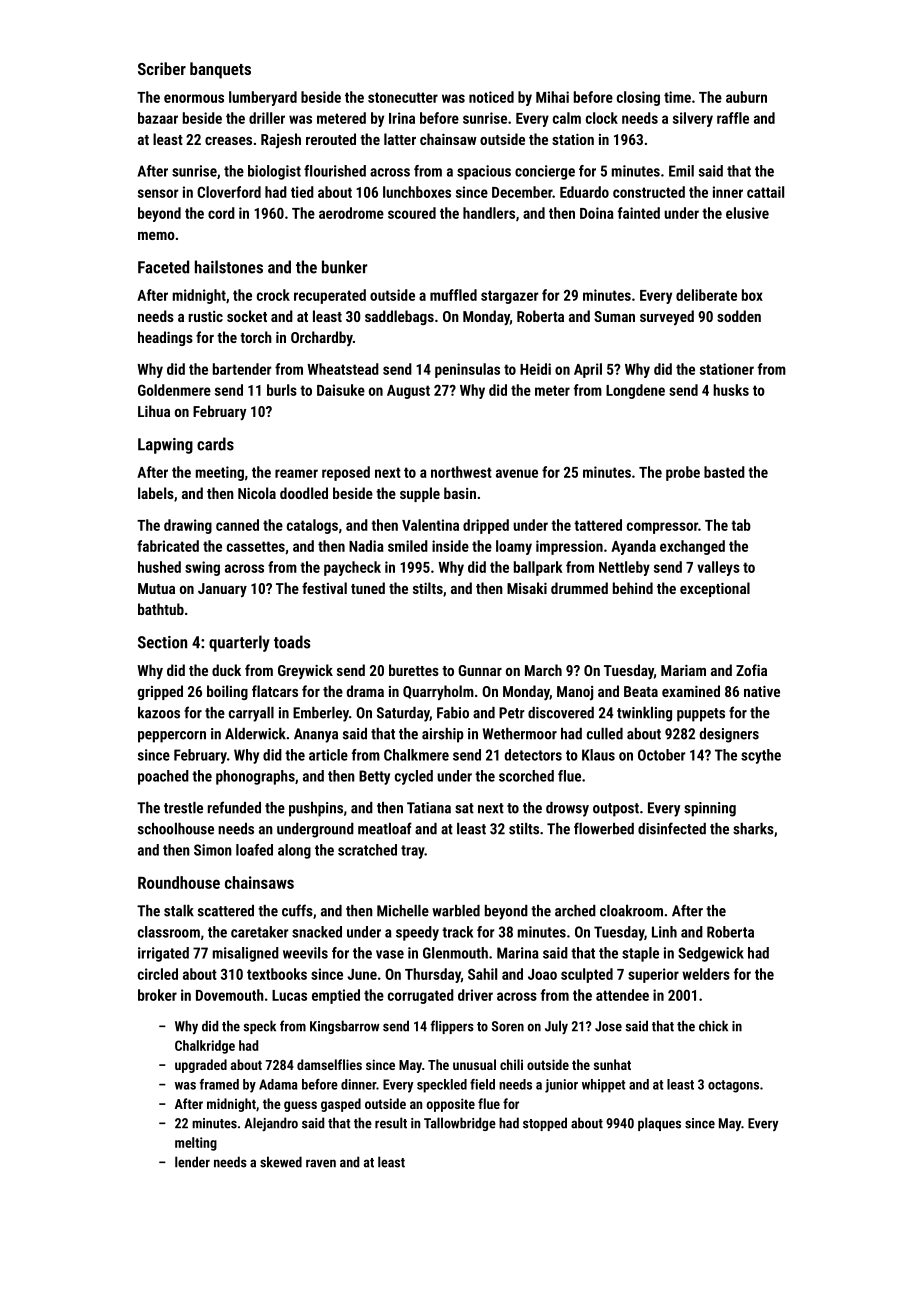  Describe the element at coordinates (751, 670) in the document. I see `Zofia` at that location.
